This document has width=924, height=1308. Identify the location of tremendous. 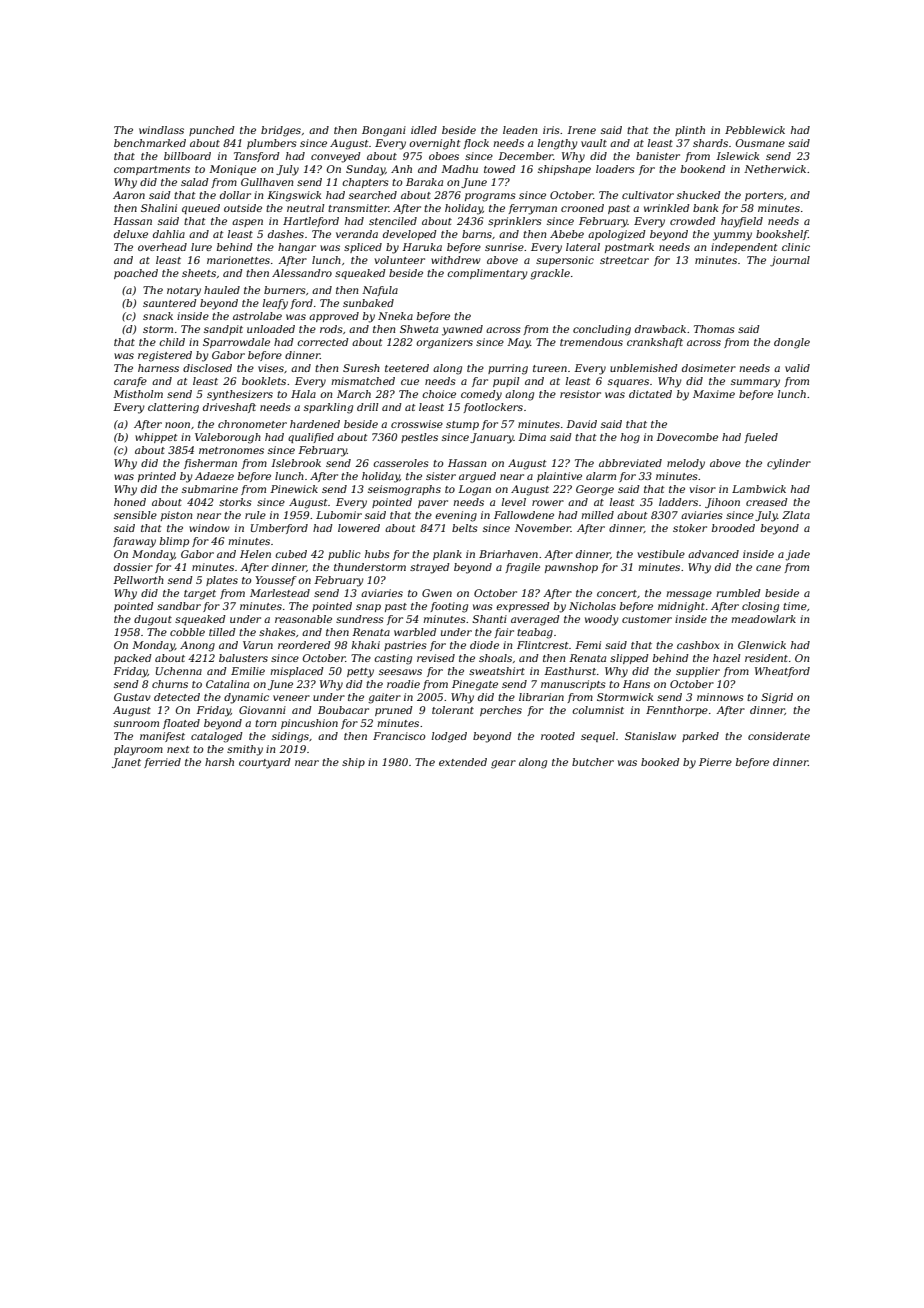
(591, 342).
